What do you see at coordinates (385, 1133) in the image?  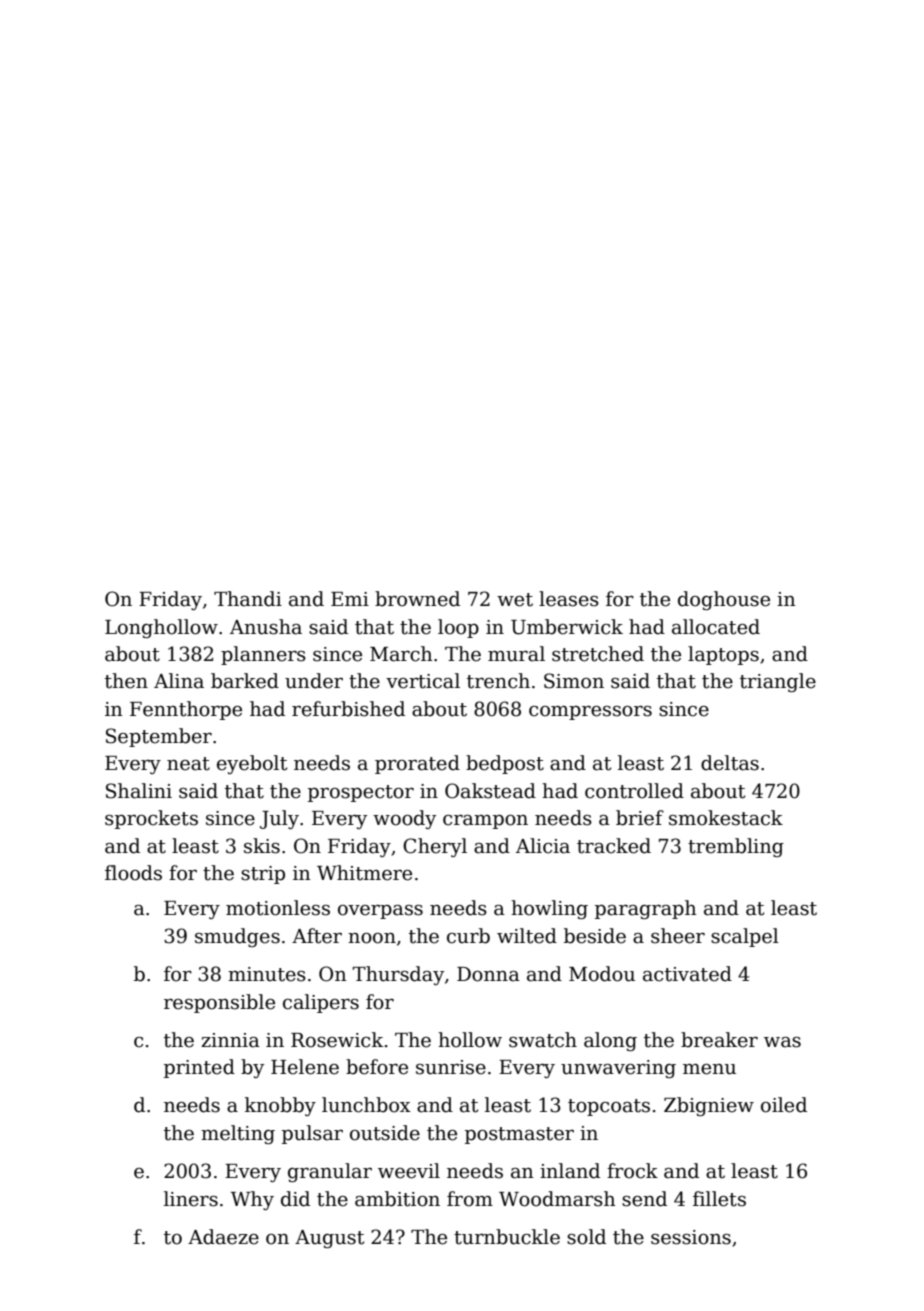 I see `outside` at bounding box center [385, 1133].
